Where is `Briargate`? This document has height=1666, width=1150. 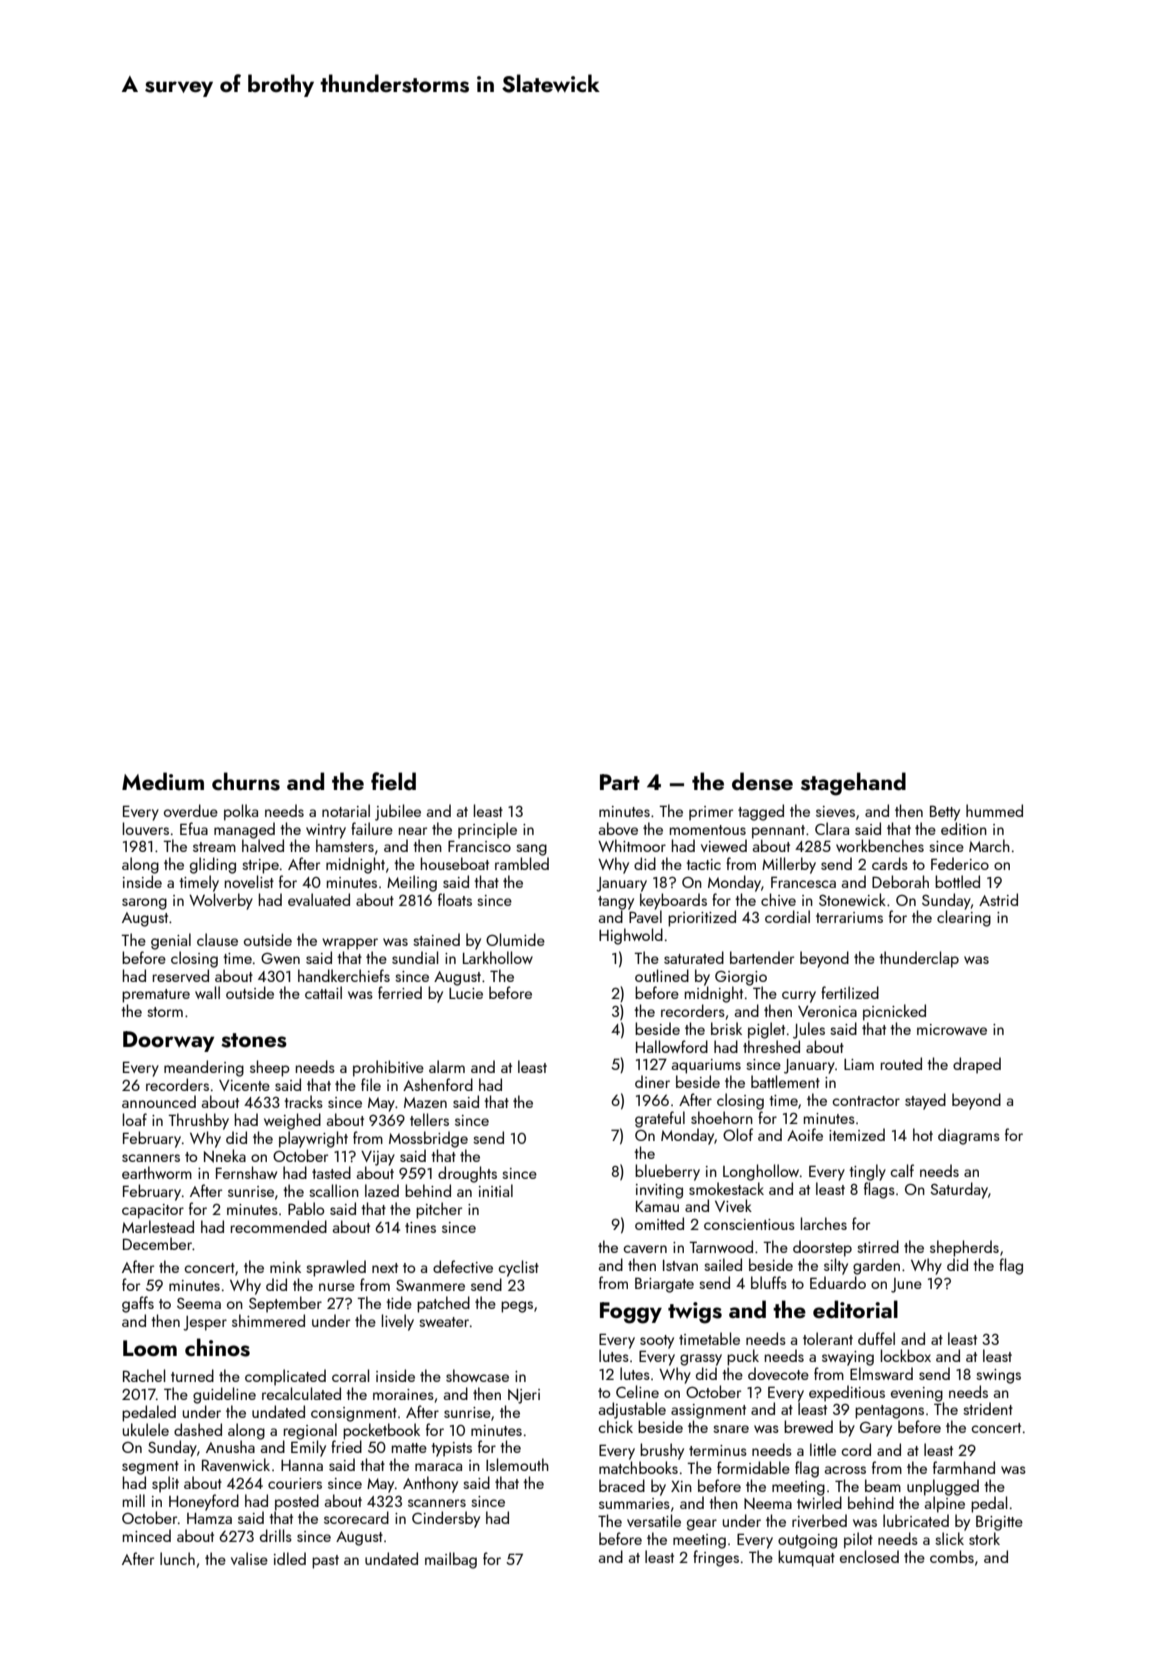 Briargate is located at coordinates (664, 1285).
